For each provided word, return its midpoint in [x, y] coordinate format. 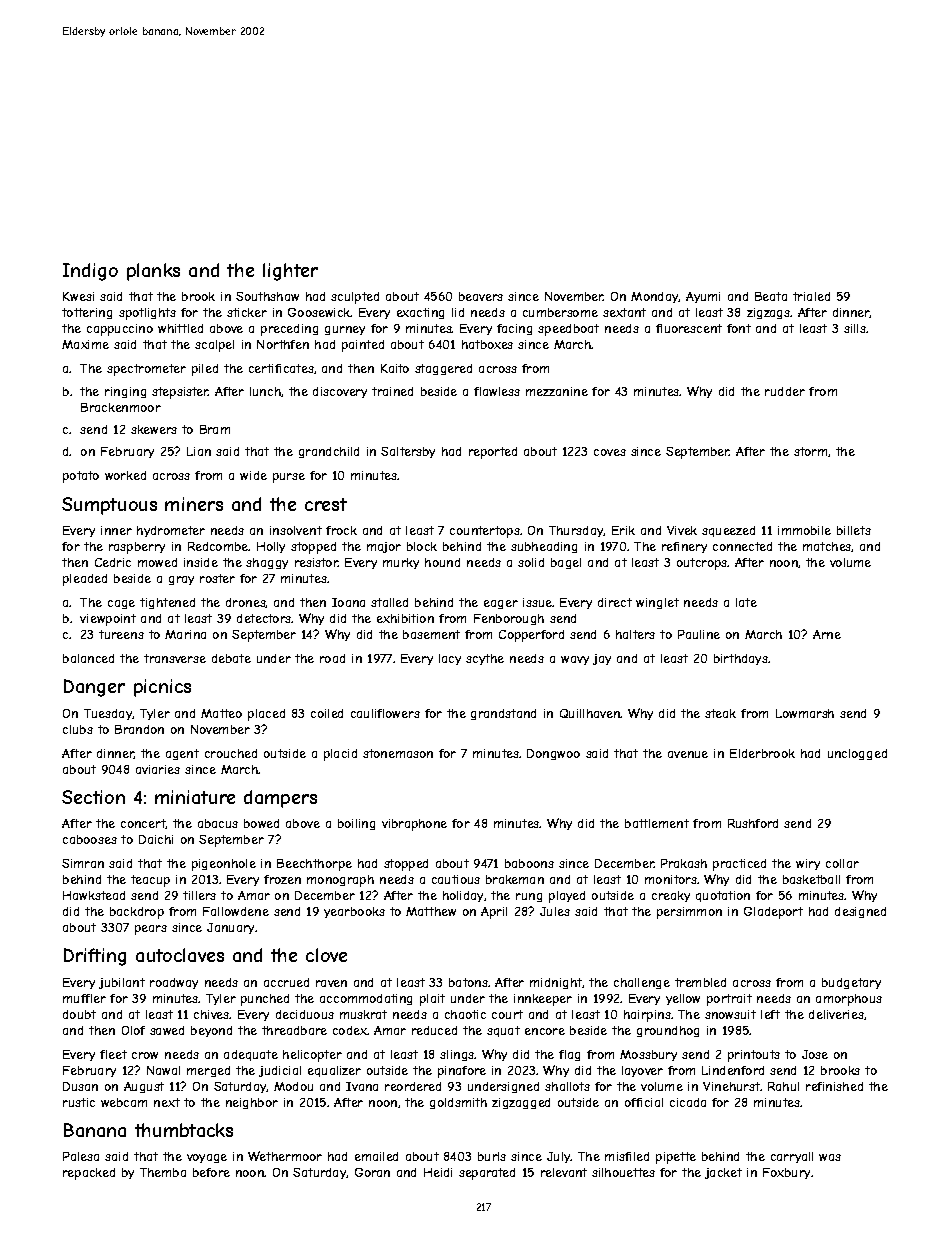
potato [81, 477]
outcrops [702, 564]
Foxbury [786, 1173]
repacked [89, 1174]
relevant [564, 1172]
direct [615, 602]
